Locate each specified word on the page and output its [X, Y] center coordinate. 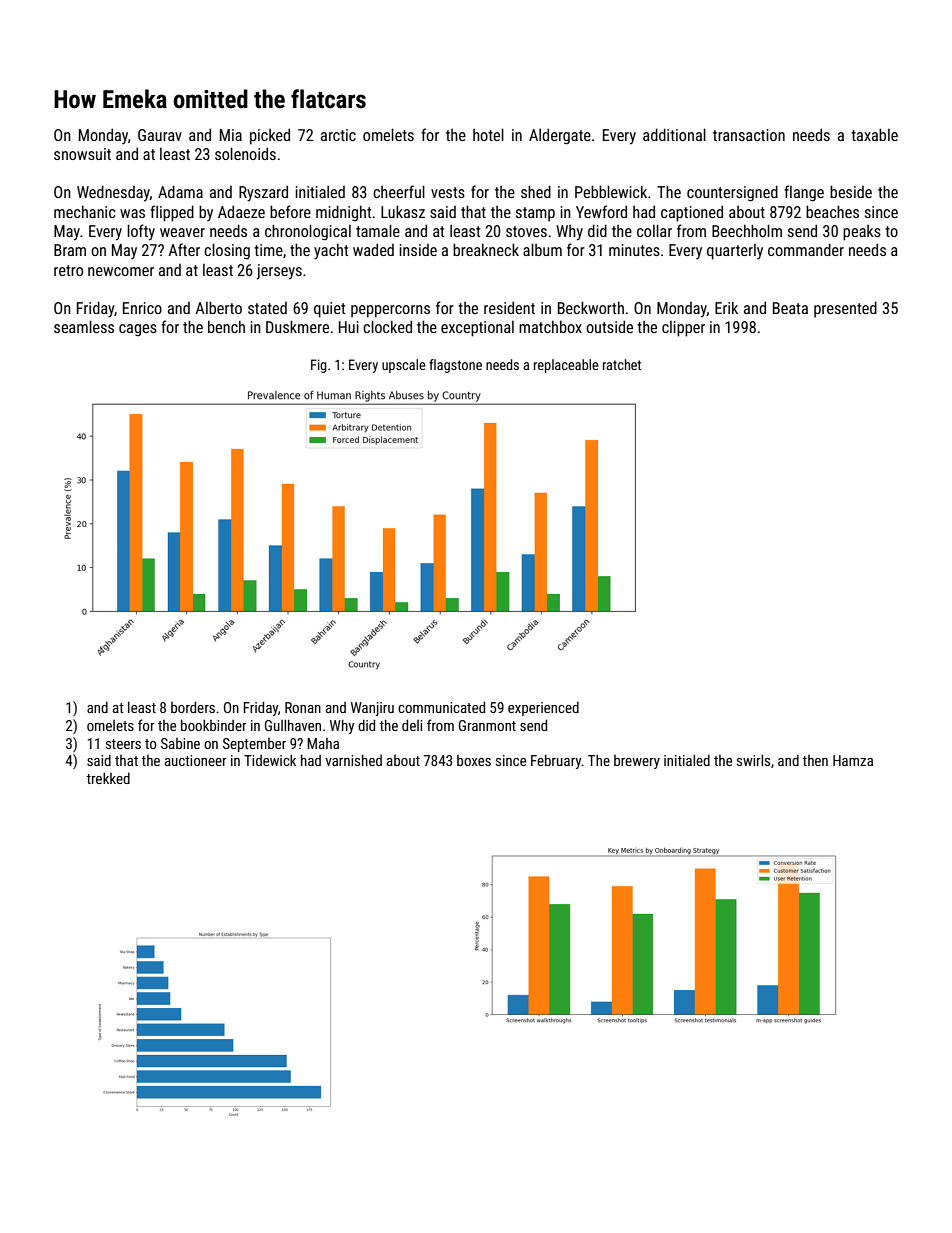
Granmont [487, 725]
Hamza [853, 760]
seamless [84, 326]
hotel [488, 134]
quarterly [735, 252]
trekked [108, 778]
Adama [180, 191]
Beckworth [591, 307]
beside [851, 191]
